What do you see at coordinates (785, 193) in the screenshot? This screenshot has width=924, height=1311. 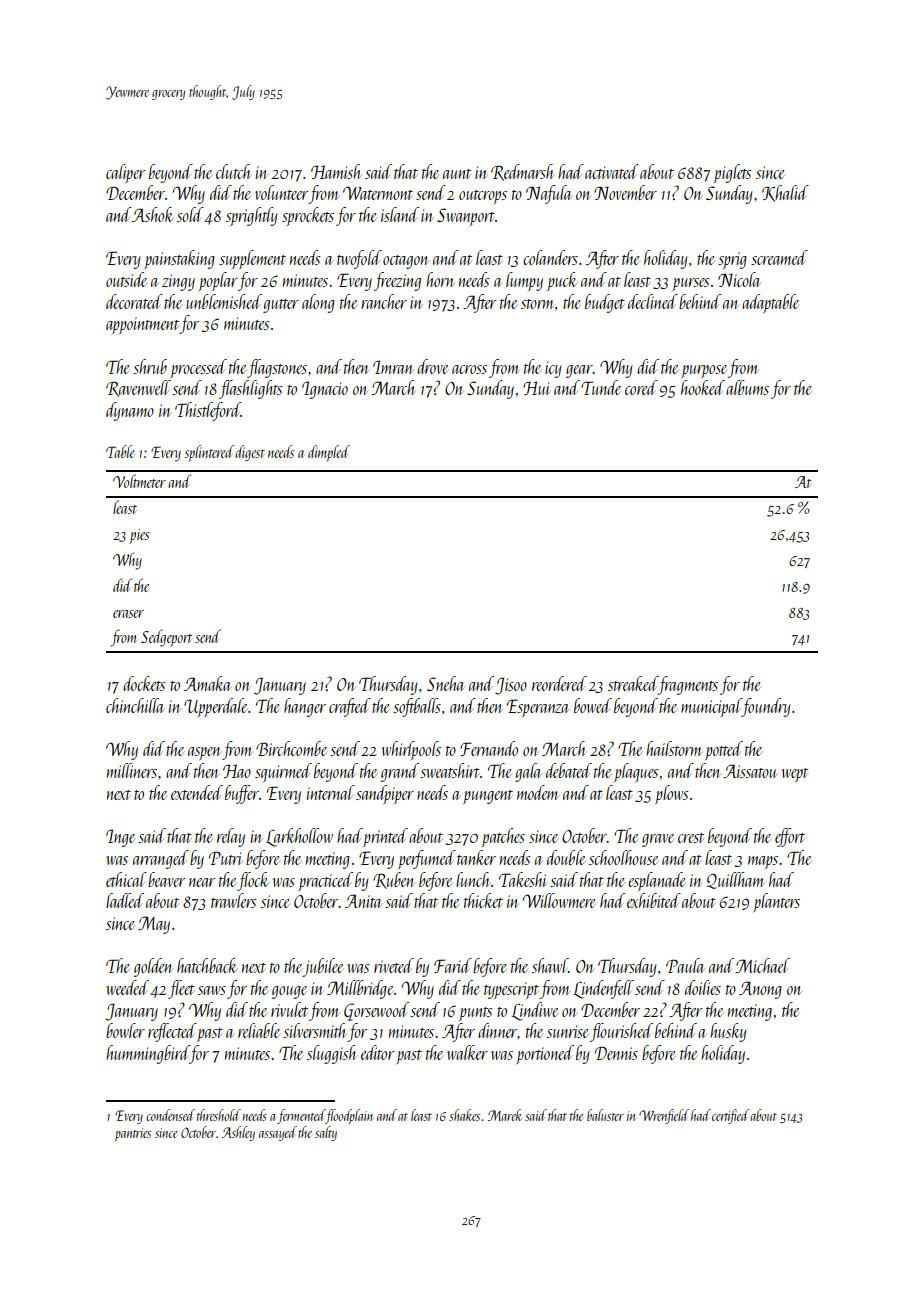 I see `Khalid` at bounding box center [785, 193].
